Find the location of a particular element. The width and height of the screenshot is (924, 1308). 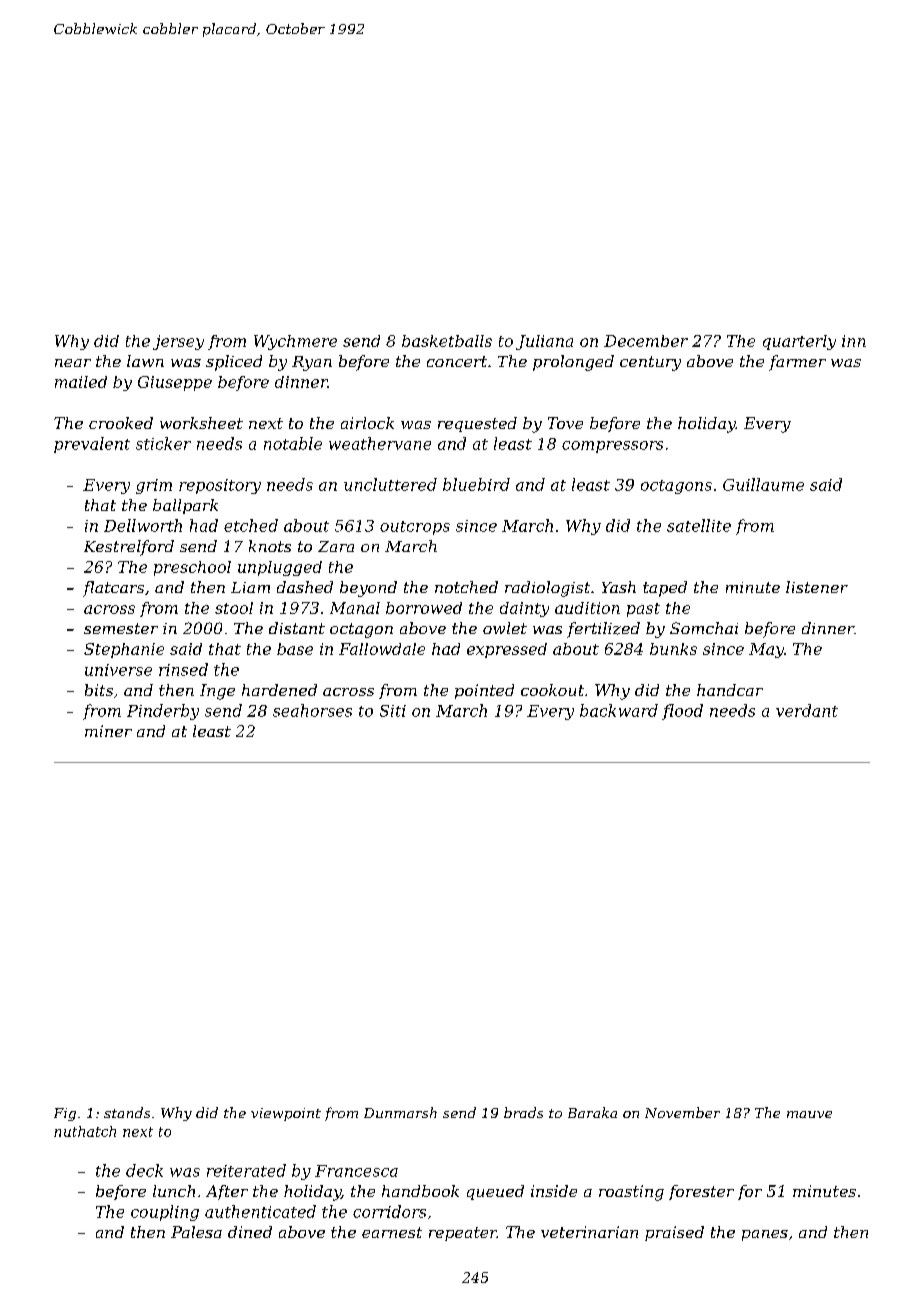

May is located at coordinates (766, 650).
